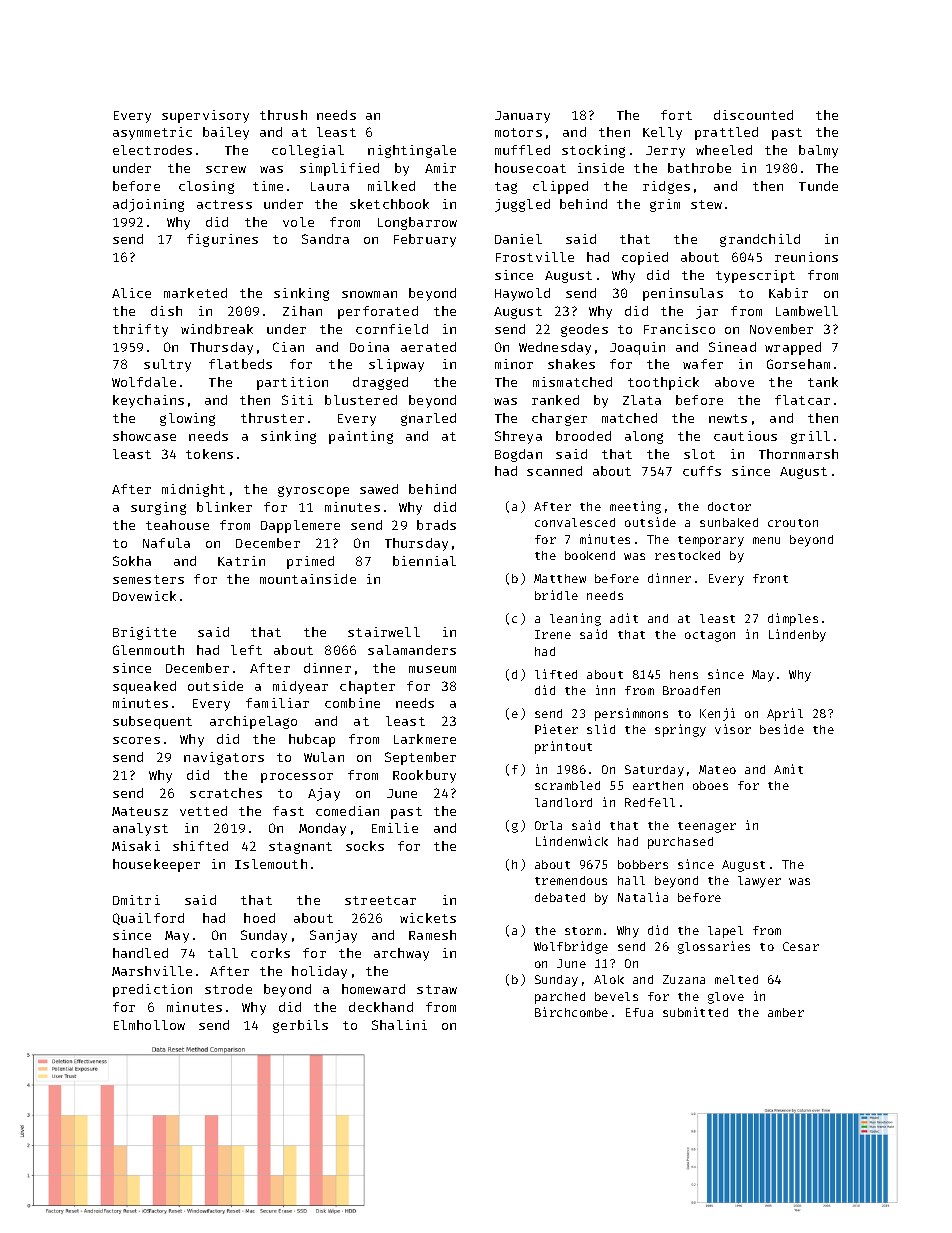  I want to click on figurines, so click(222, 240).
